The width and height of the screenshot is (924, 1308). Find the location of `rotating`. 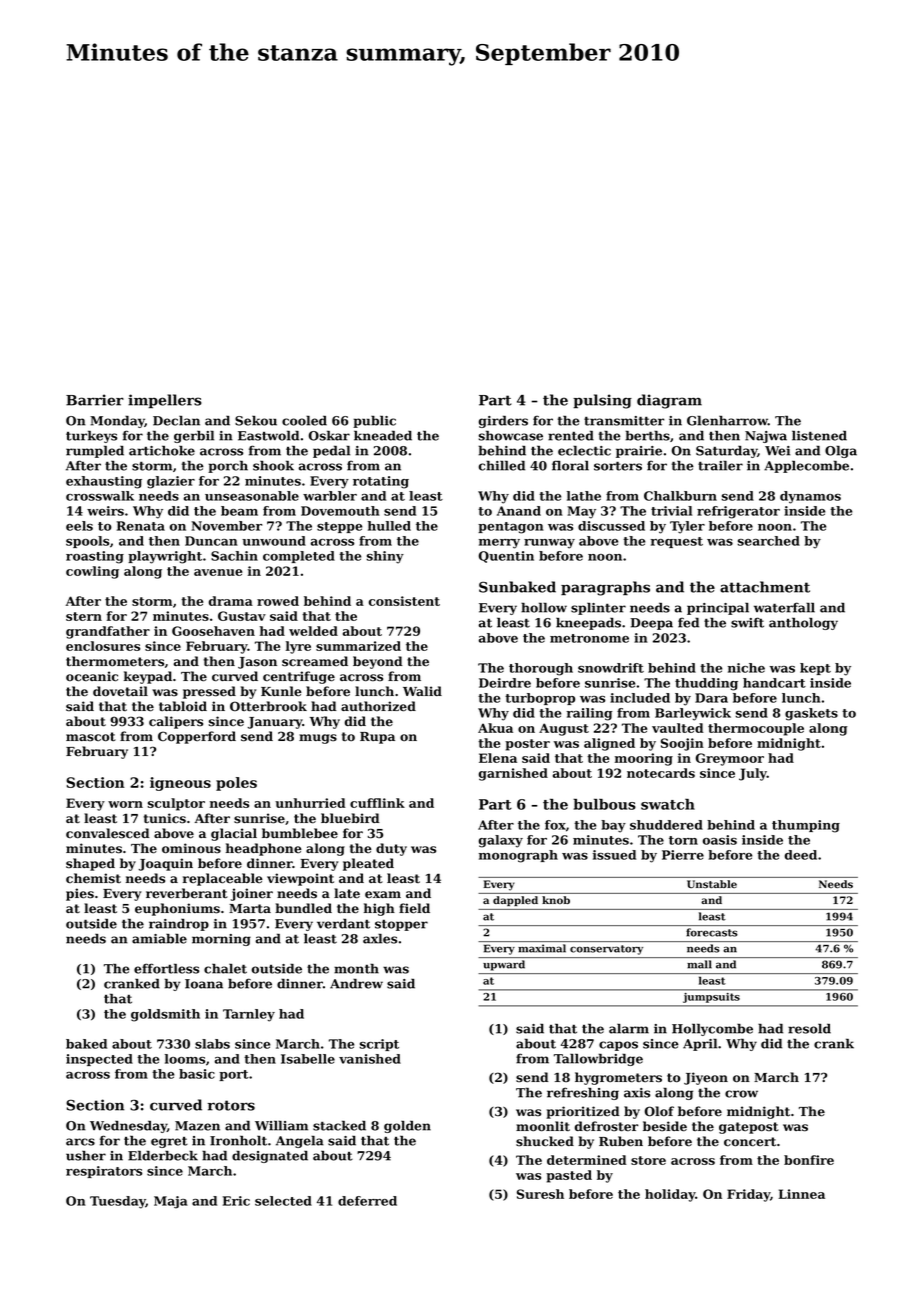

rotating is located at coordinates (381, 482).
